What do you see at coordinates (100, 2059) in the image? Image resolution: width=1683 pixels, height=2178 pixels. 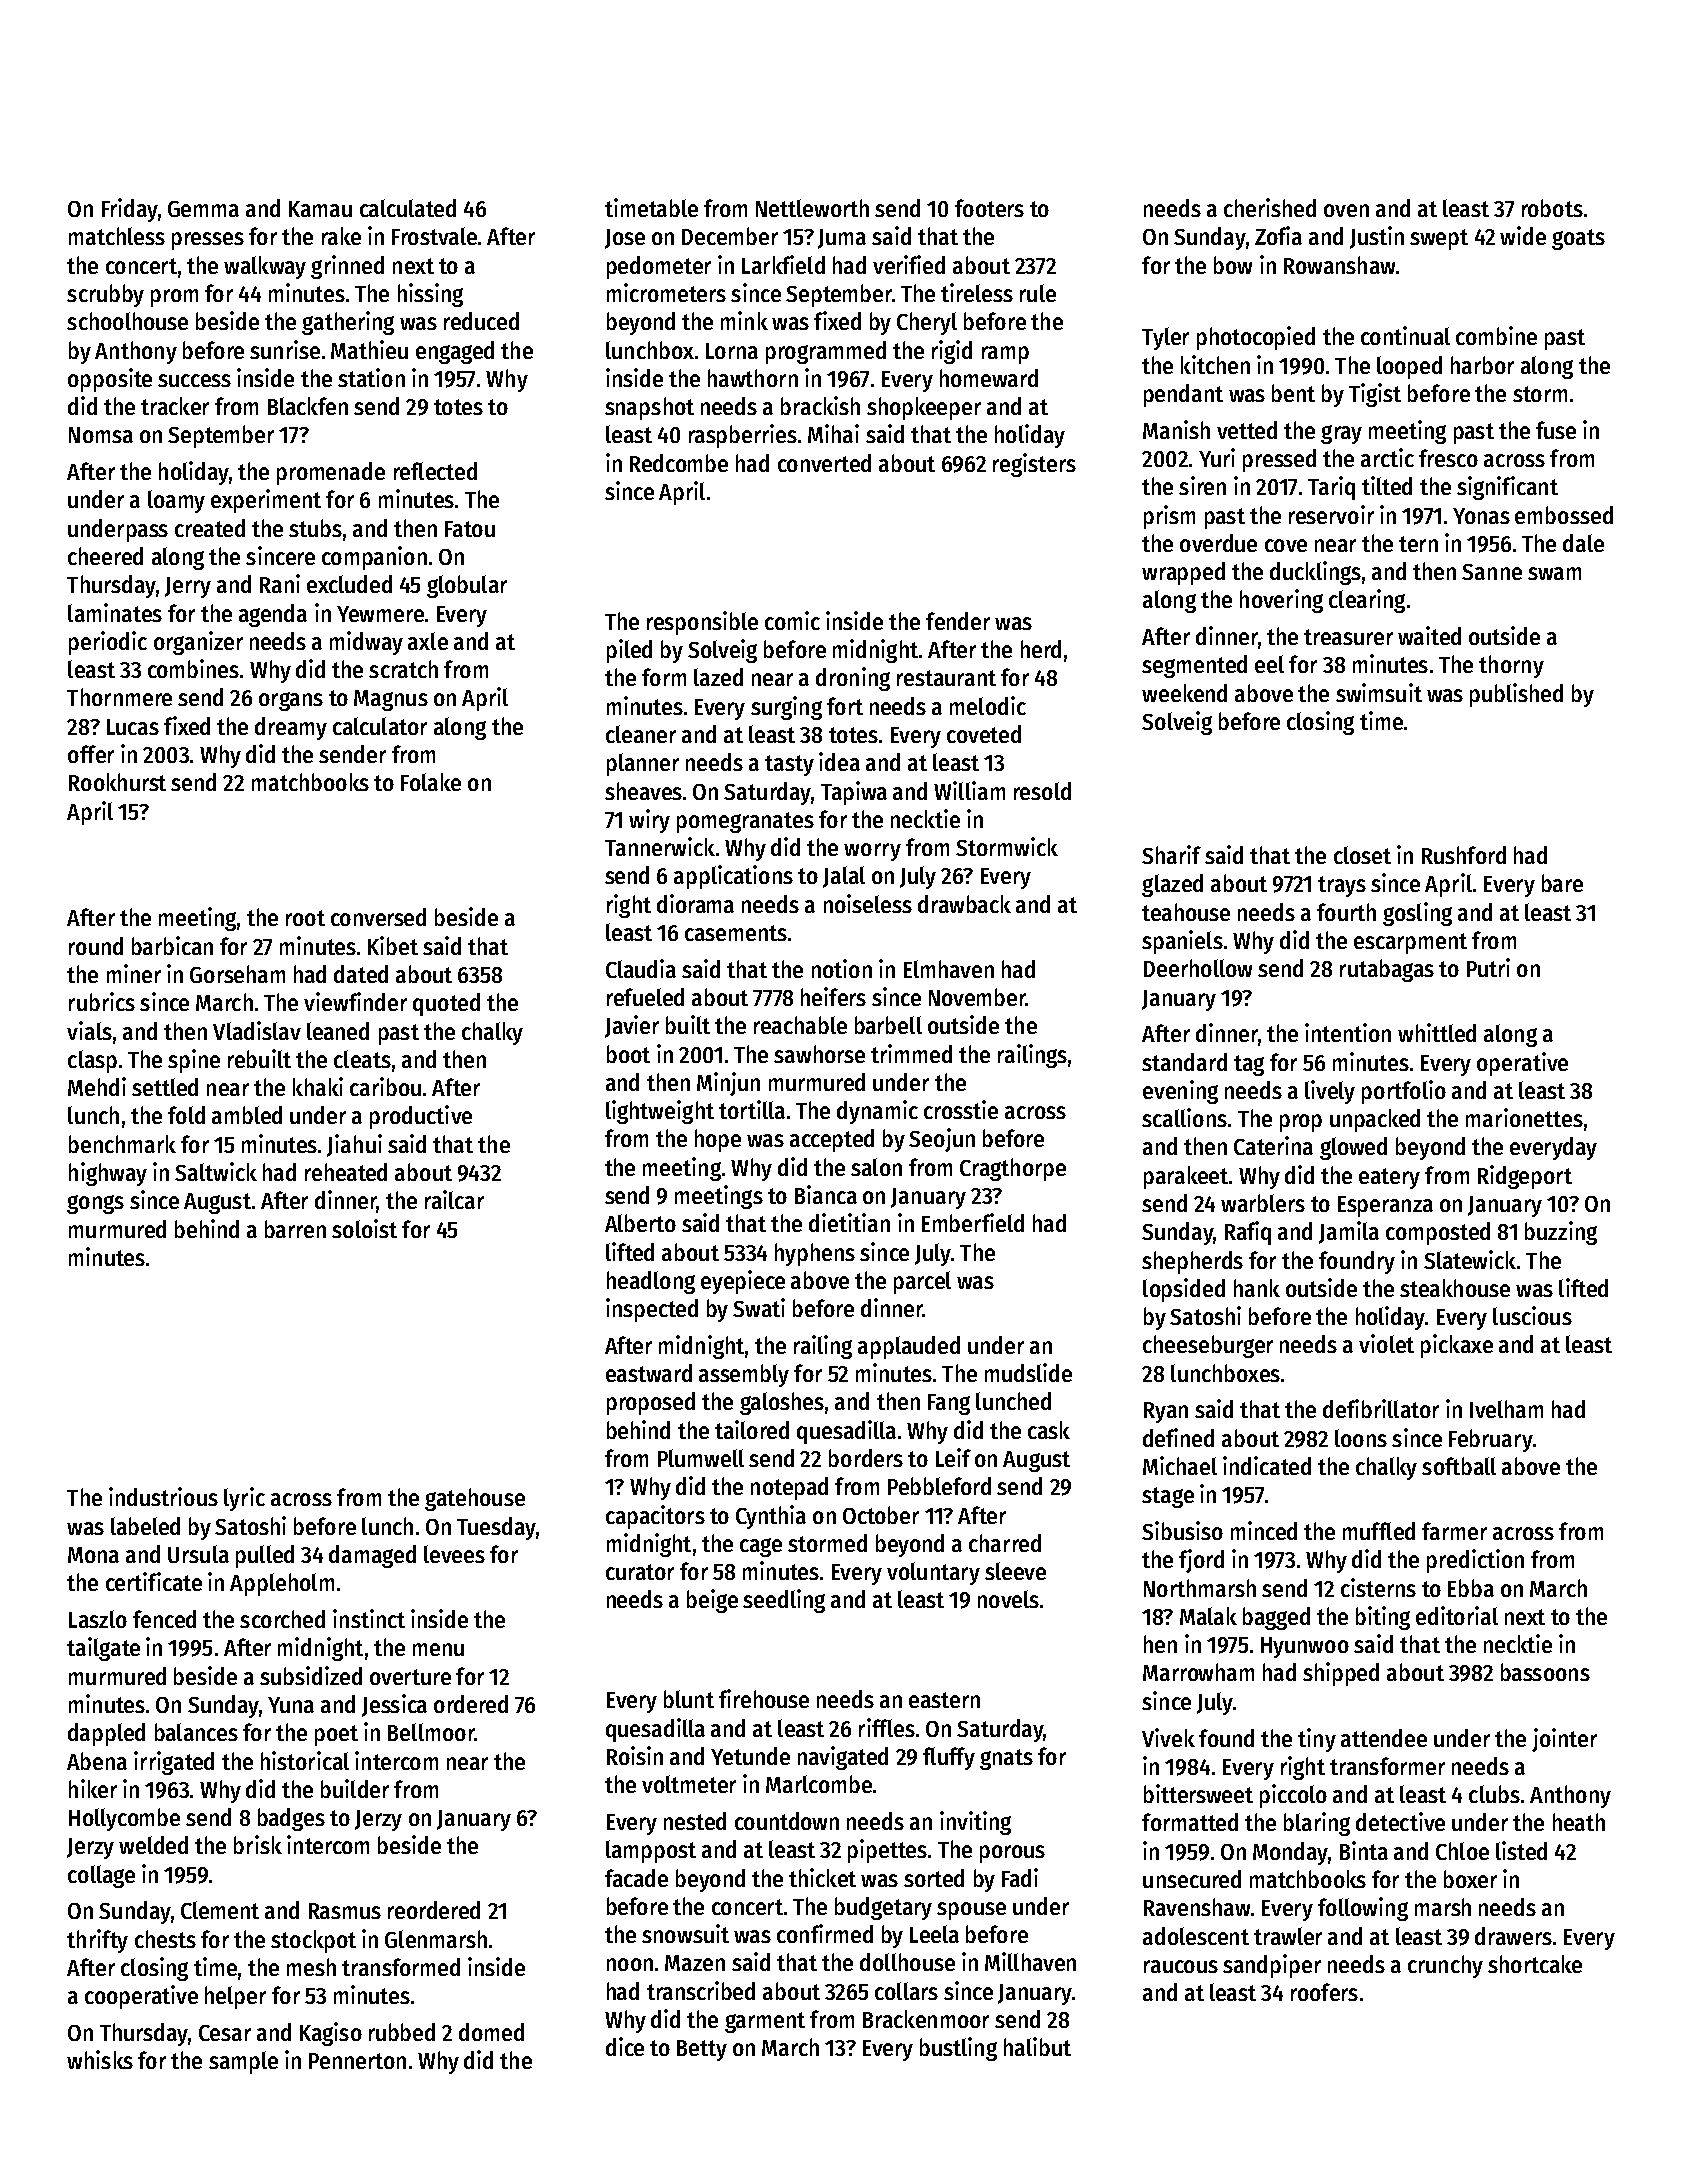 I see `whisks` at bounding box center [100, 2059].
